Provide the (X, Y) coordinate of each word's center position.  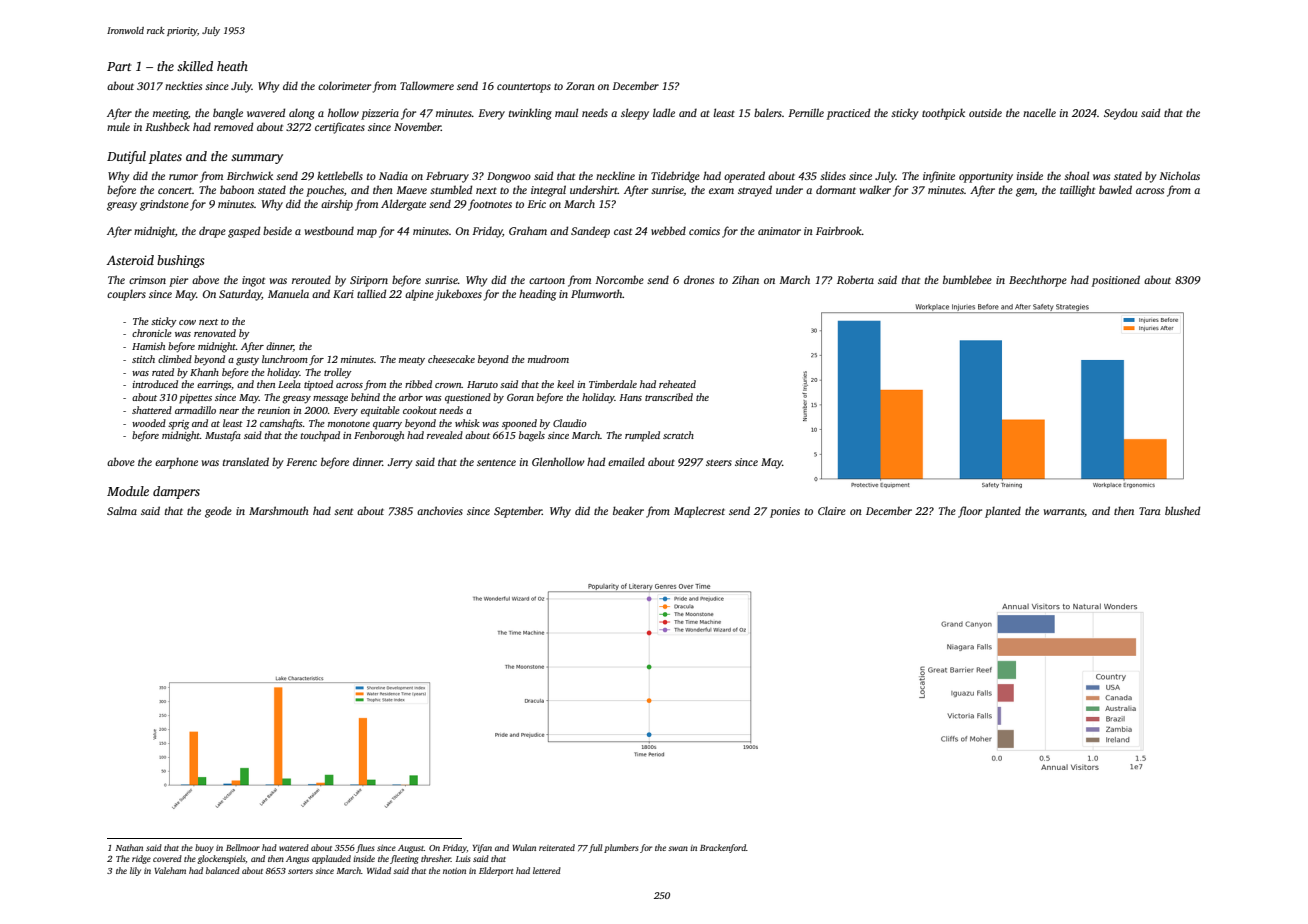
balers (768, 112)
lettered (547, 870)
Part (119, 66)
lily (135, 871)
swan (678, 848)
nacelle (1039, 112)
